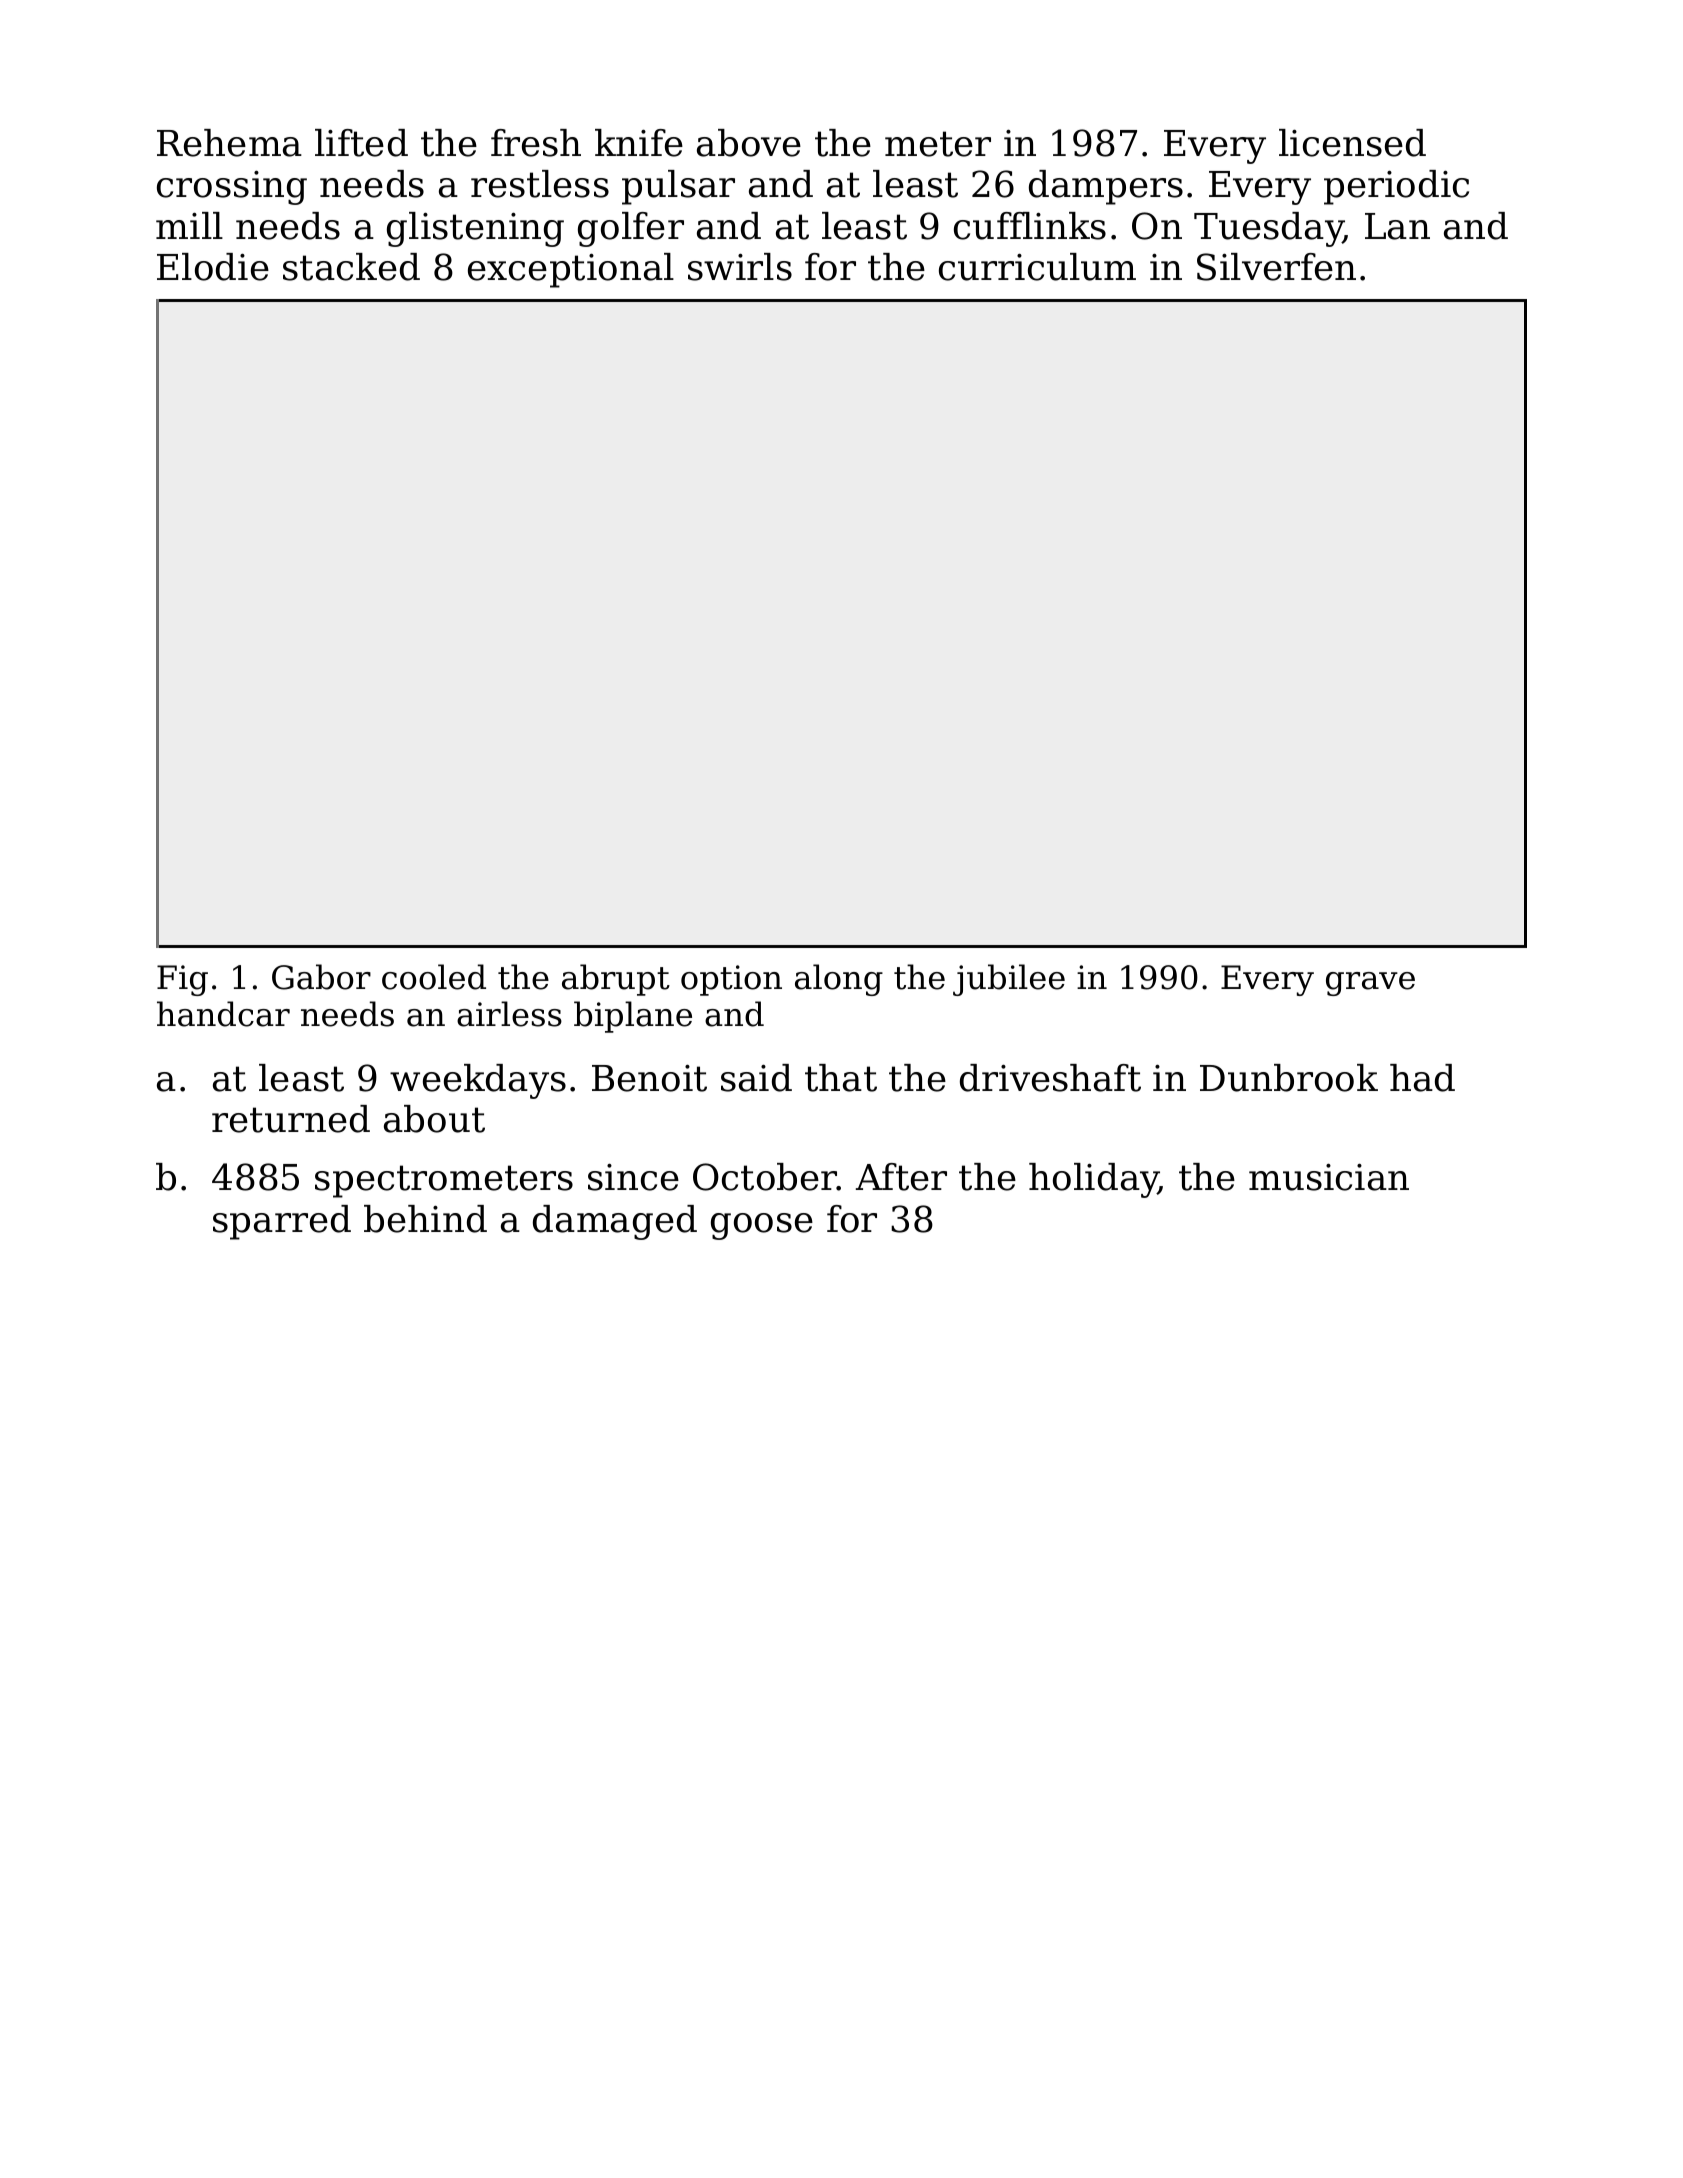 The image size is (1683, 2178). What do you see at coordinates (282, 1222) in the screenshot?
I see `sparred` at bounding box center [282, 1222].
